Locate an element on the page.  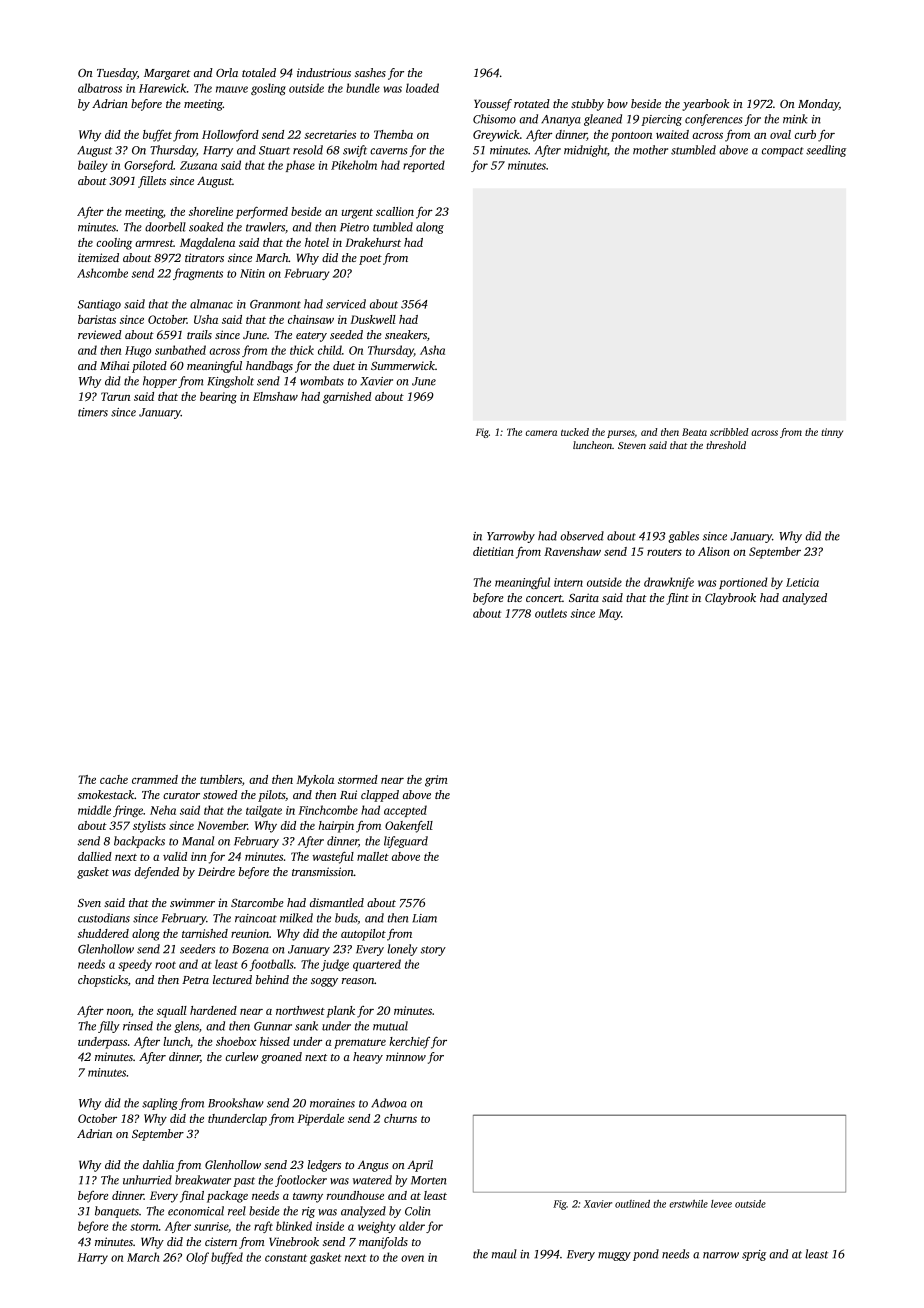
midnight is located at coordinates (585, 151).
